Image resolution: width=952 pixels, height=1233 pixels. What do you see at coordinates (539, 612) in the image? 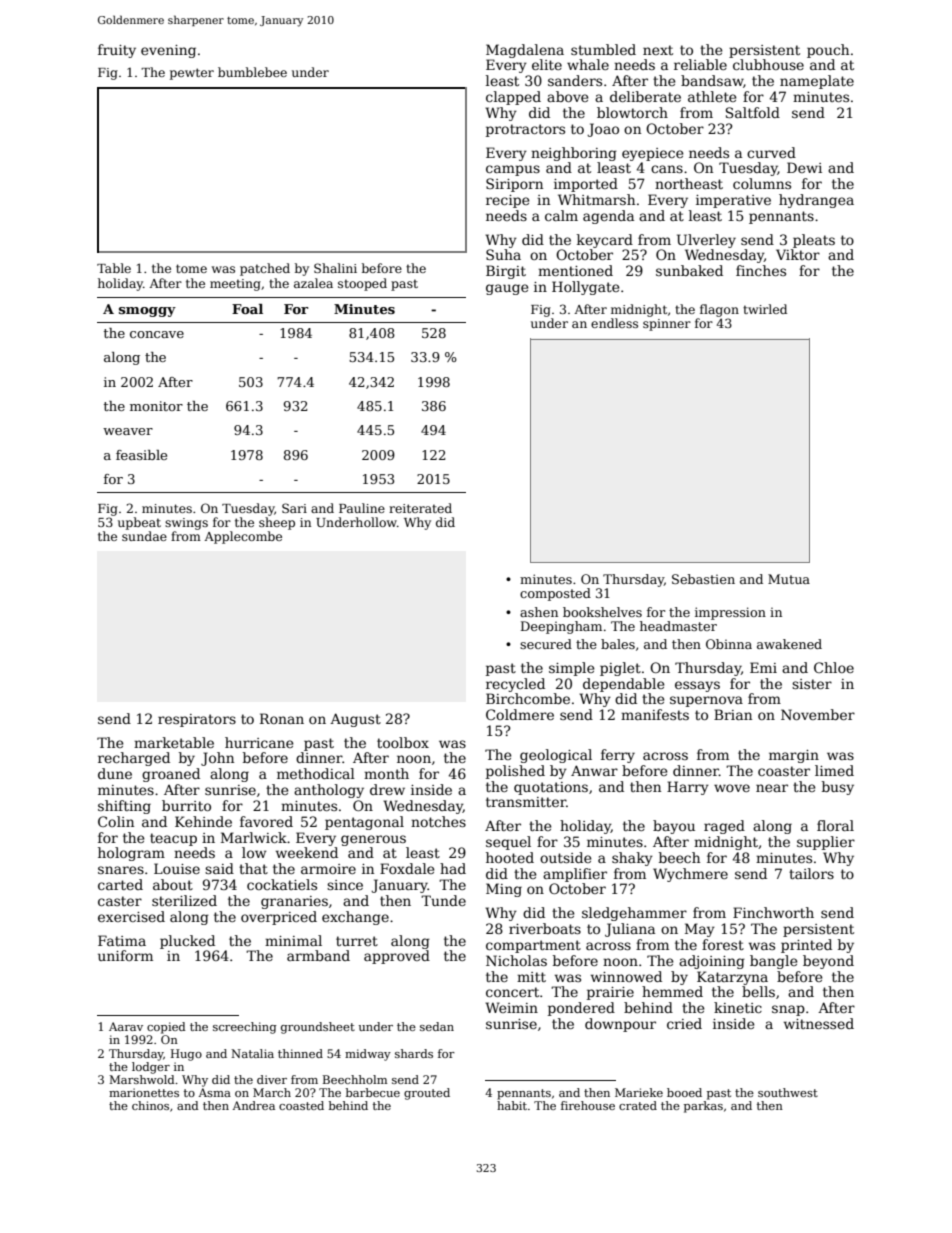
I see `ashen` at bounding box center [539, 612].
